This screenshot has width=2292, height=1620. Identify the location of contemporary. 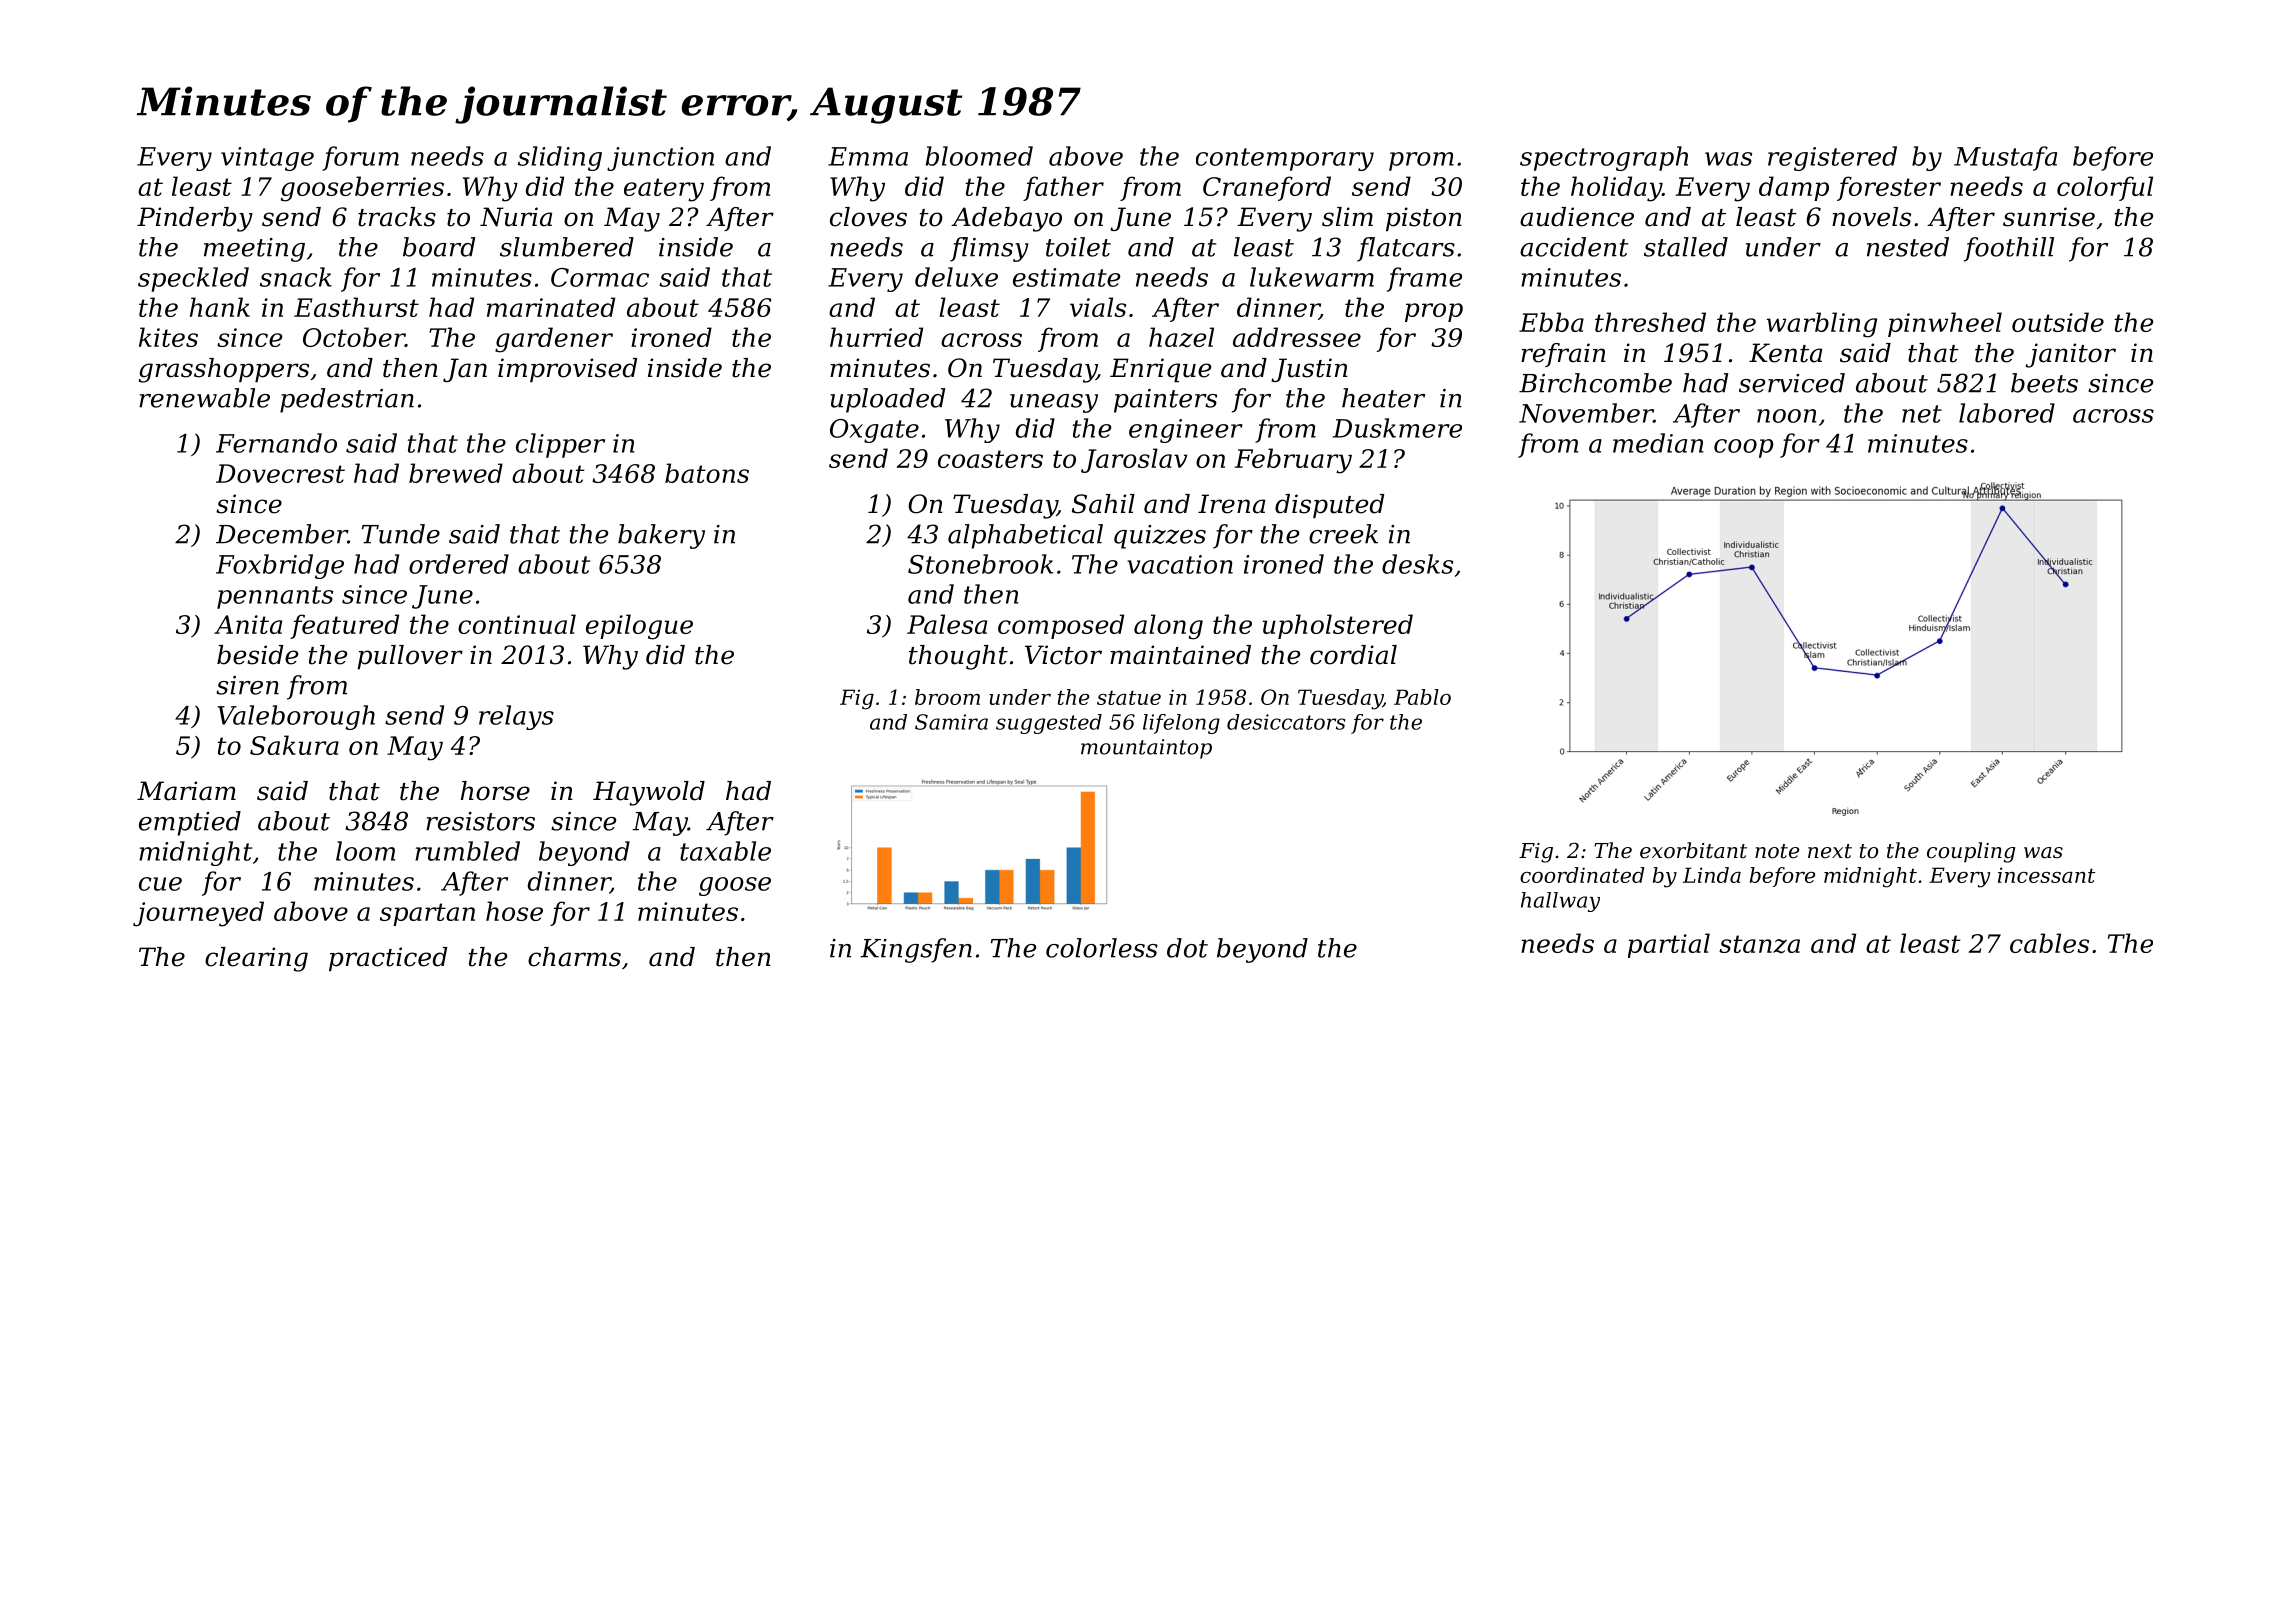
(1285, 159).
